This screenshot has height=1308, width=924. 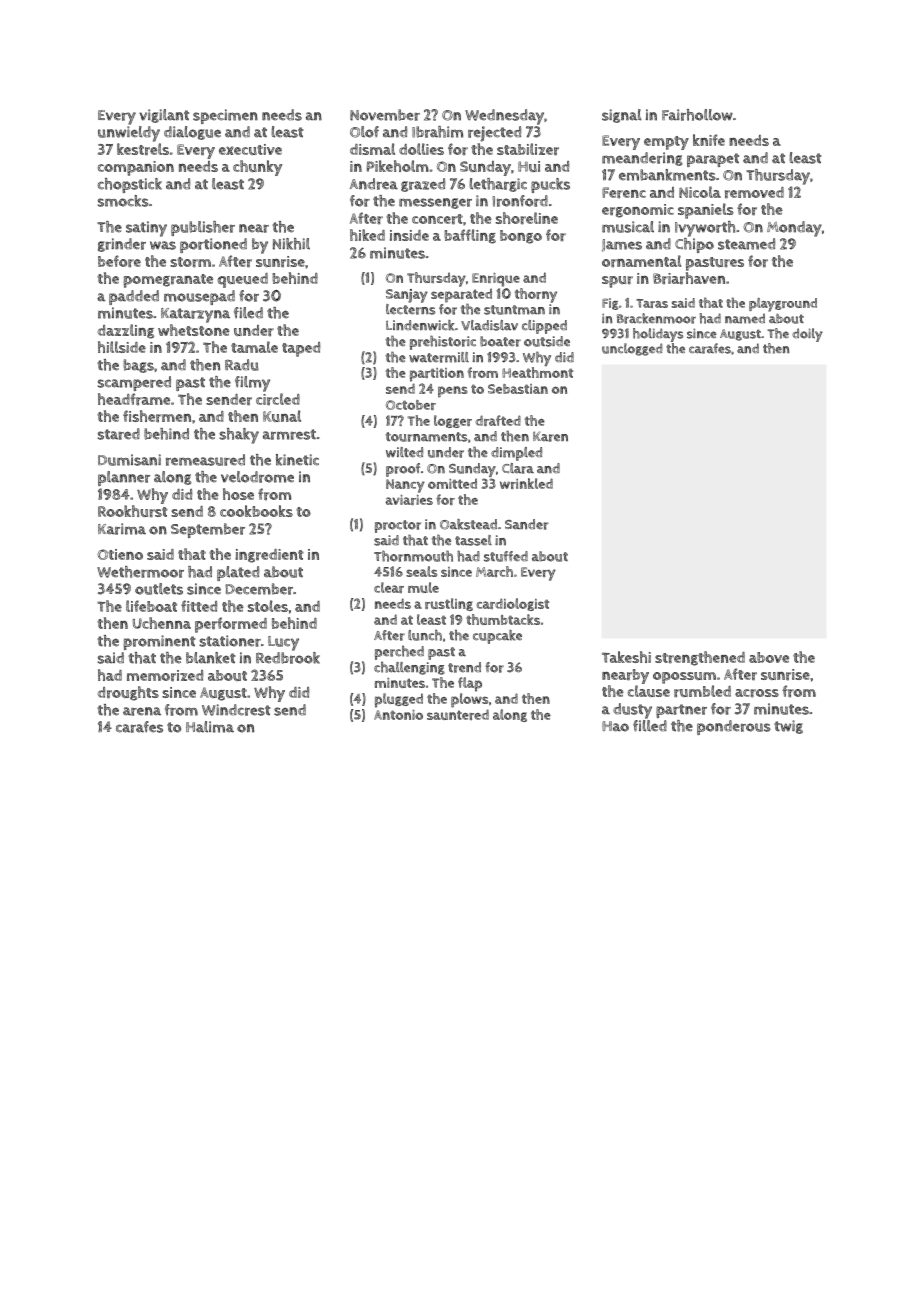 What do you see at coordinates (134, 297) in the screenshot?
I see `padded` at bounding box center [134, 297].
